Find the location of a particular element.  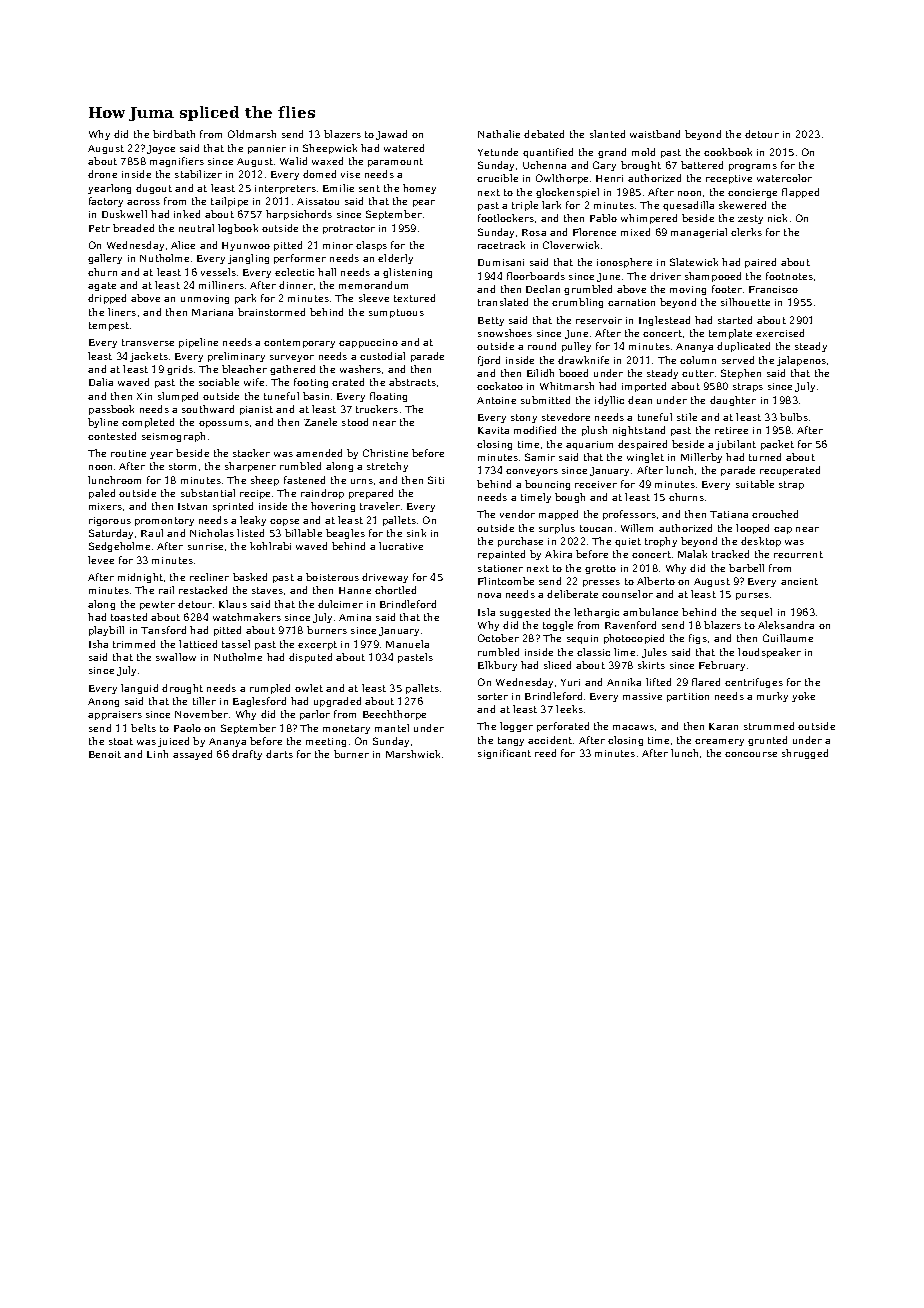

Oldmarsh is located at coordinates (252, 134).
